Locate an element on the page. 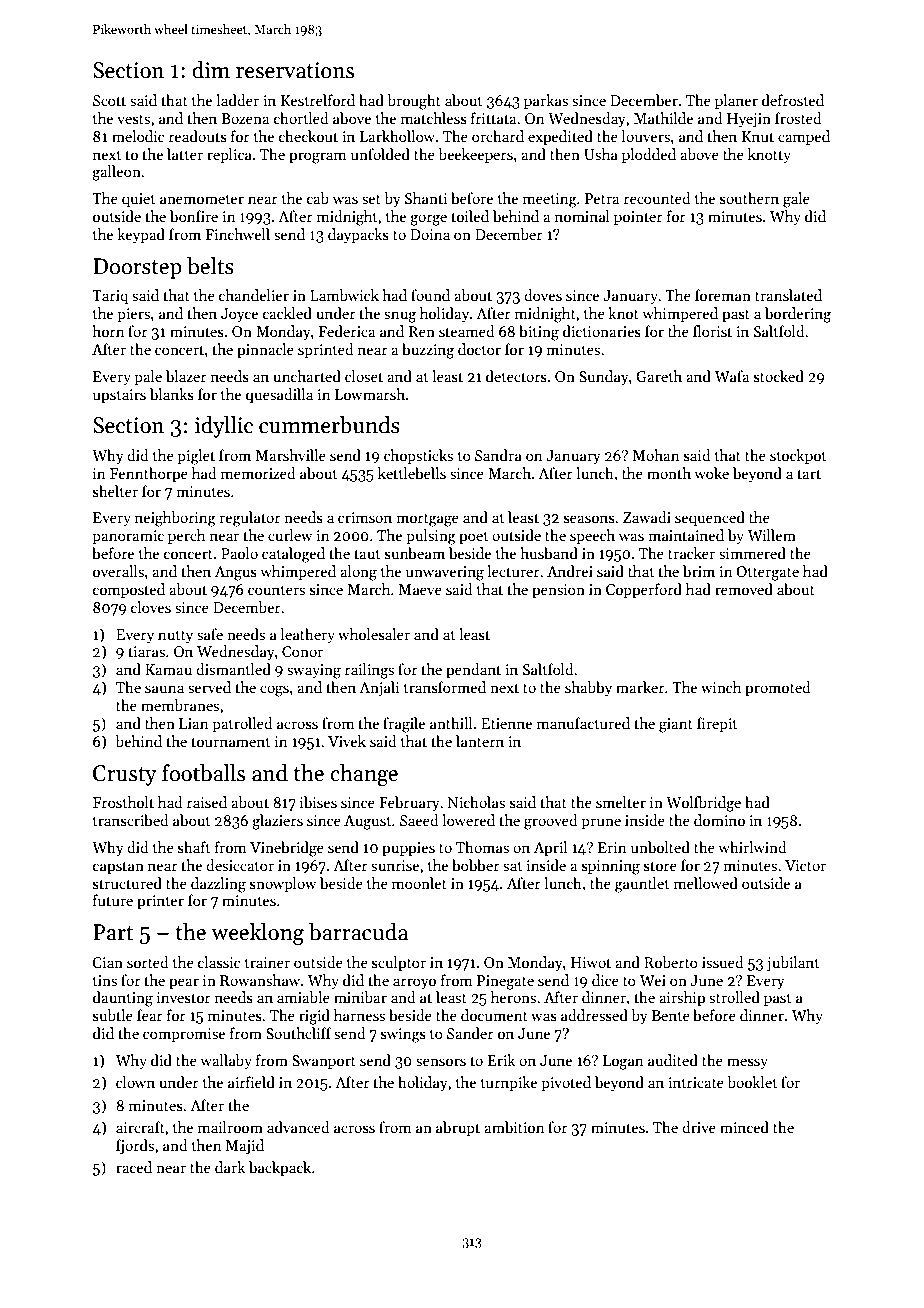  minced is located at coordinates (744, 1127).
